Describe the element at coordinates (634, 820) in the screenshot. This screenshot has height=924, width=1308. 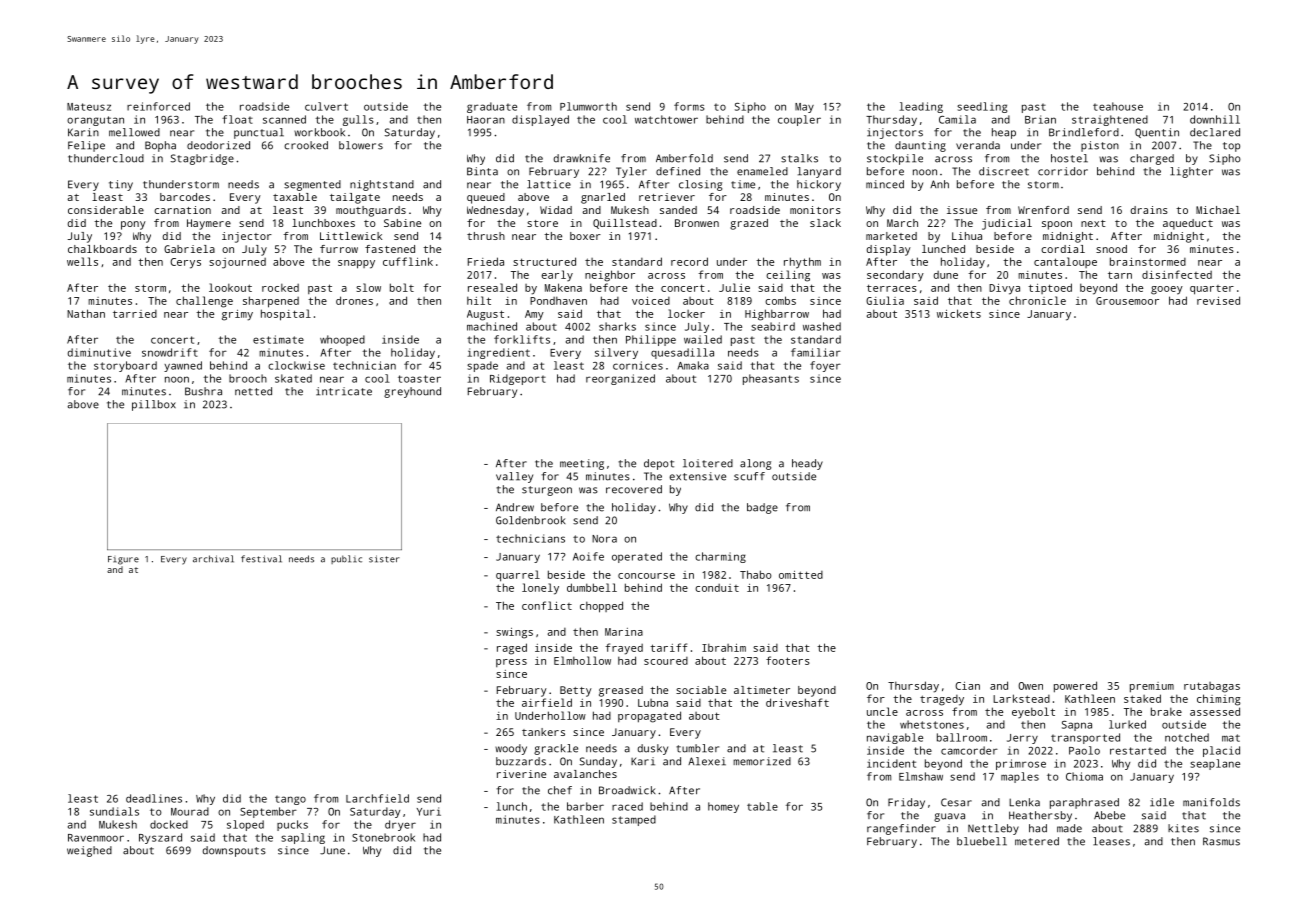
I see `stamped` at that location.
